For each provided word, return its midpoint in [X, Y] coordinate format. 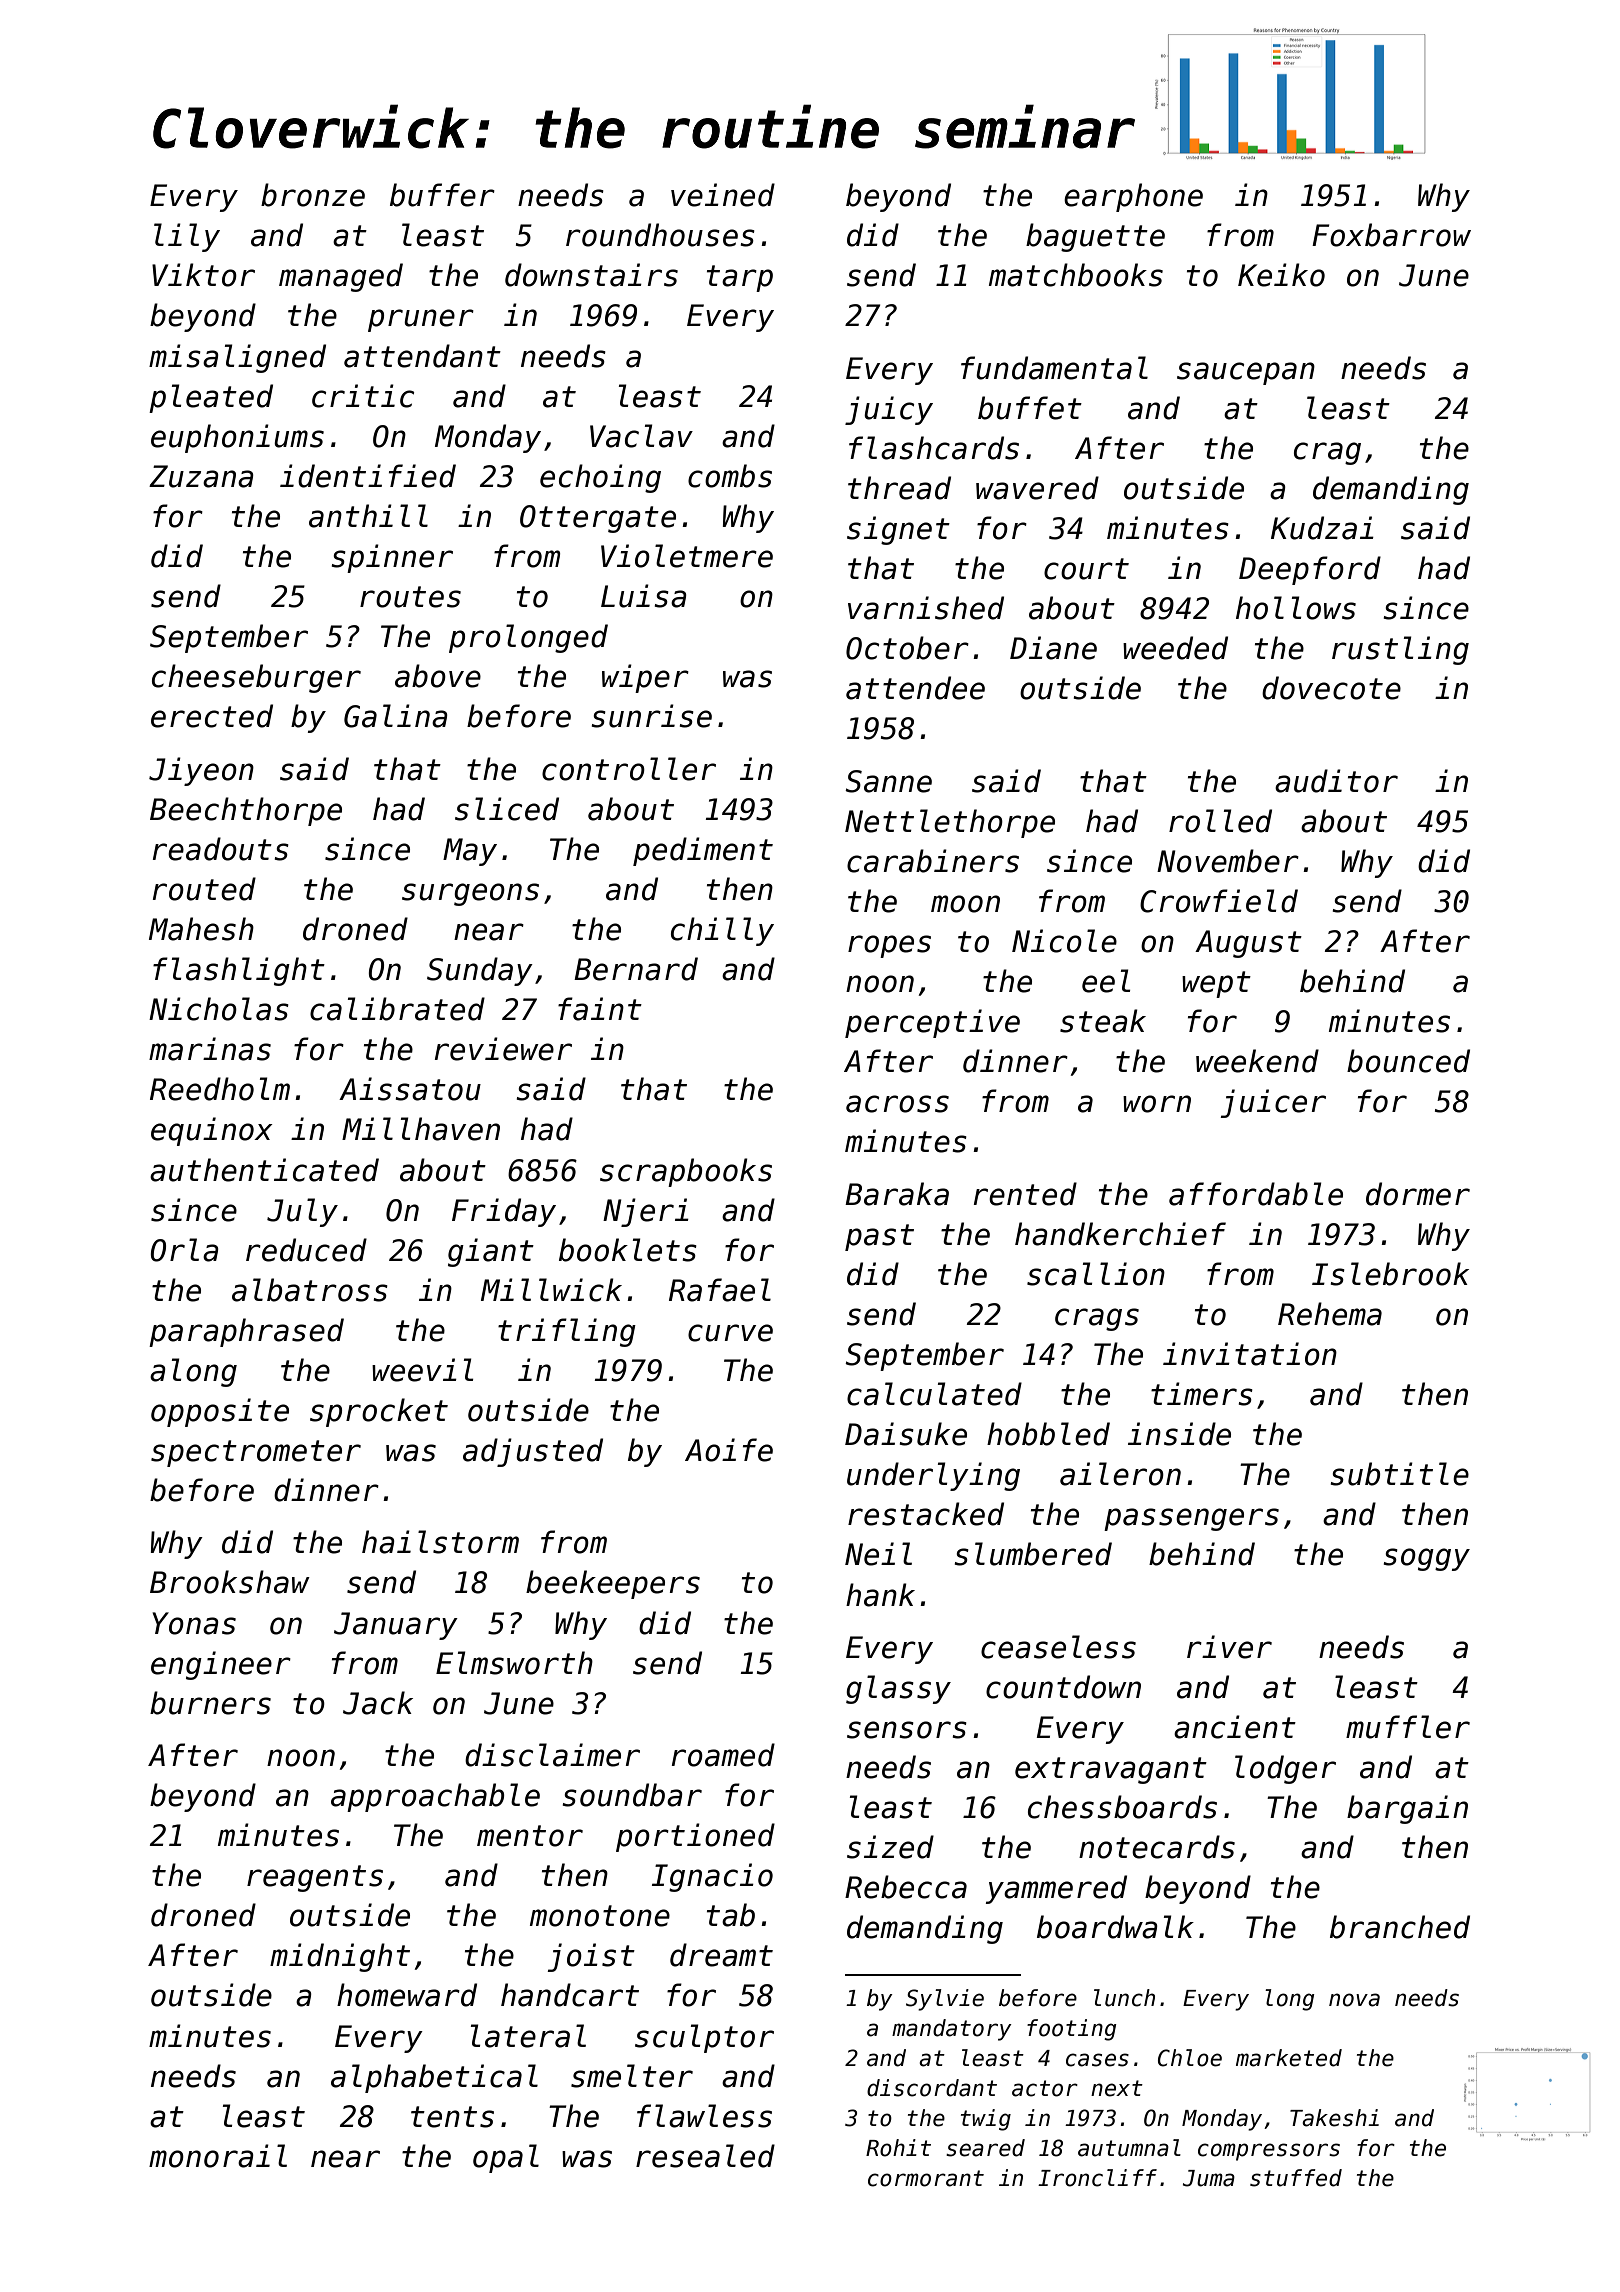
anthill [368, 516]
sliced [507, 809]
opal [506, 2158]
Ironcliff [1097, 2178]
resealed [705, 2156]
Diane [1053, 648]
